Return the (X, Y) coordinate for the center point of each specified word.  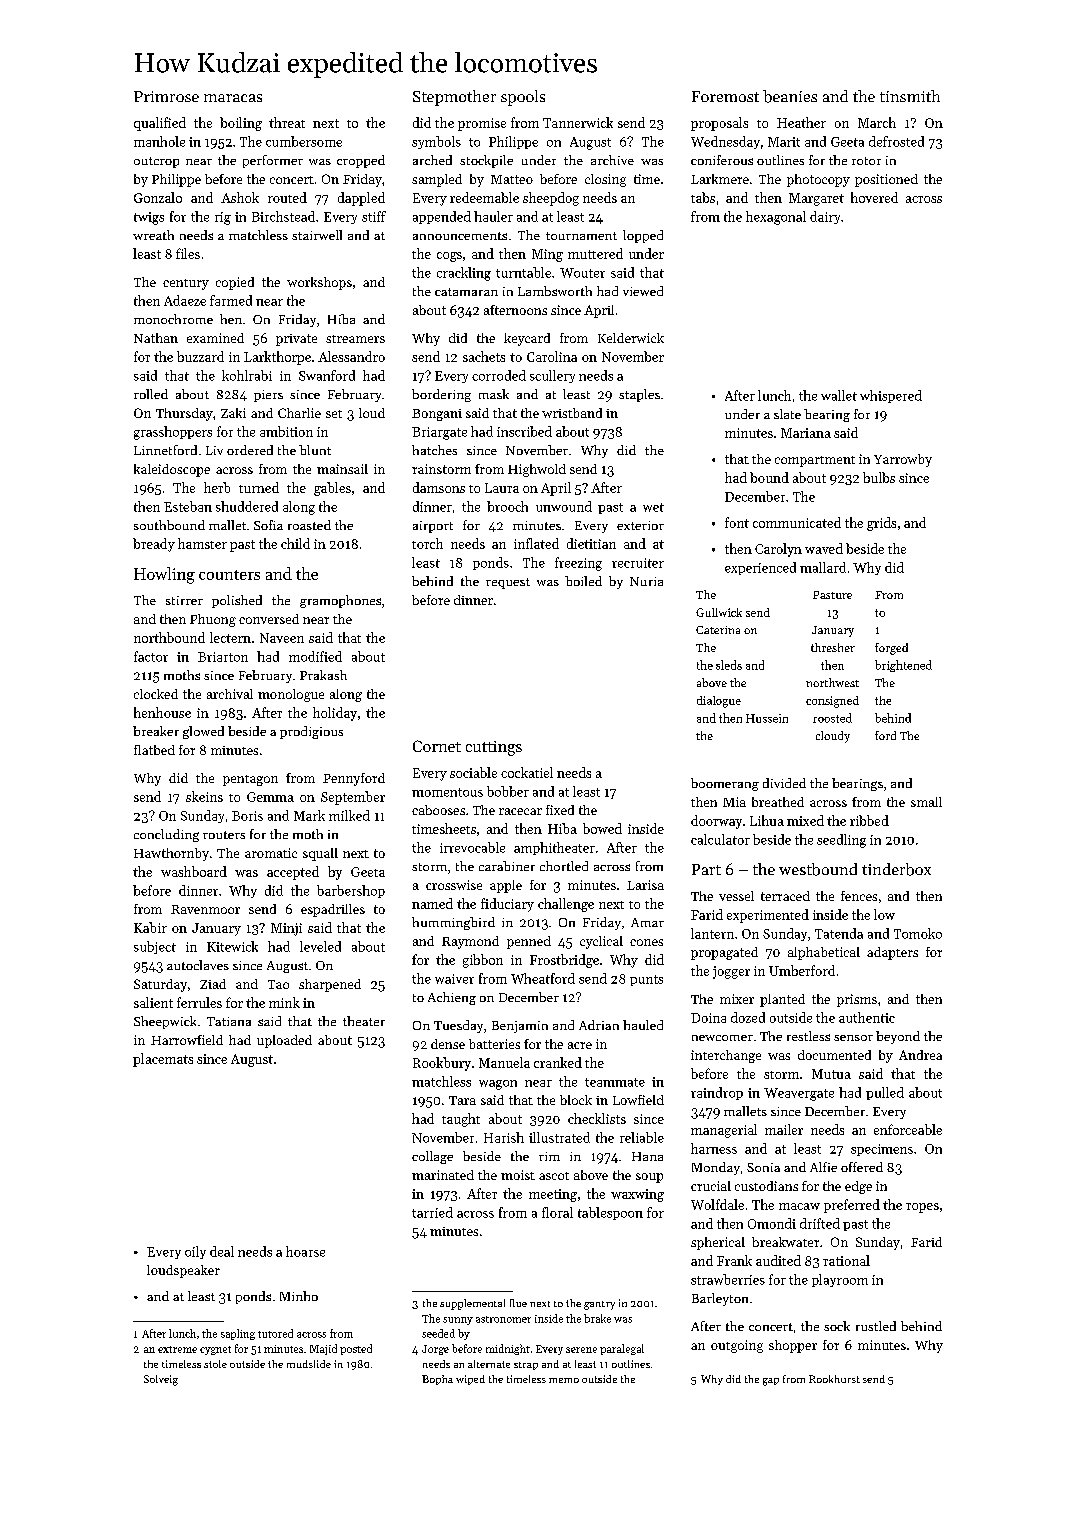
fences (859, 896)
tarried (432, 1212)
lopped (643, 236)
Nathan (156, 338)
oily (195, 1252)
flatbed (154, 750)
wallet (839, 395)
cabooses (438, 810)
